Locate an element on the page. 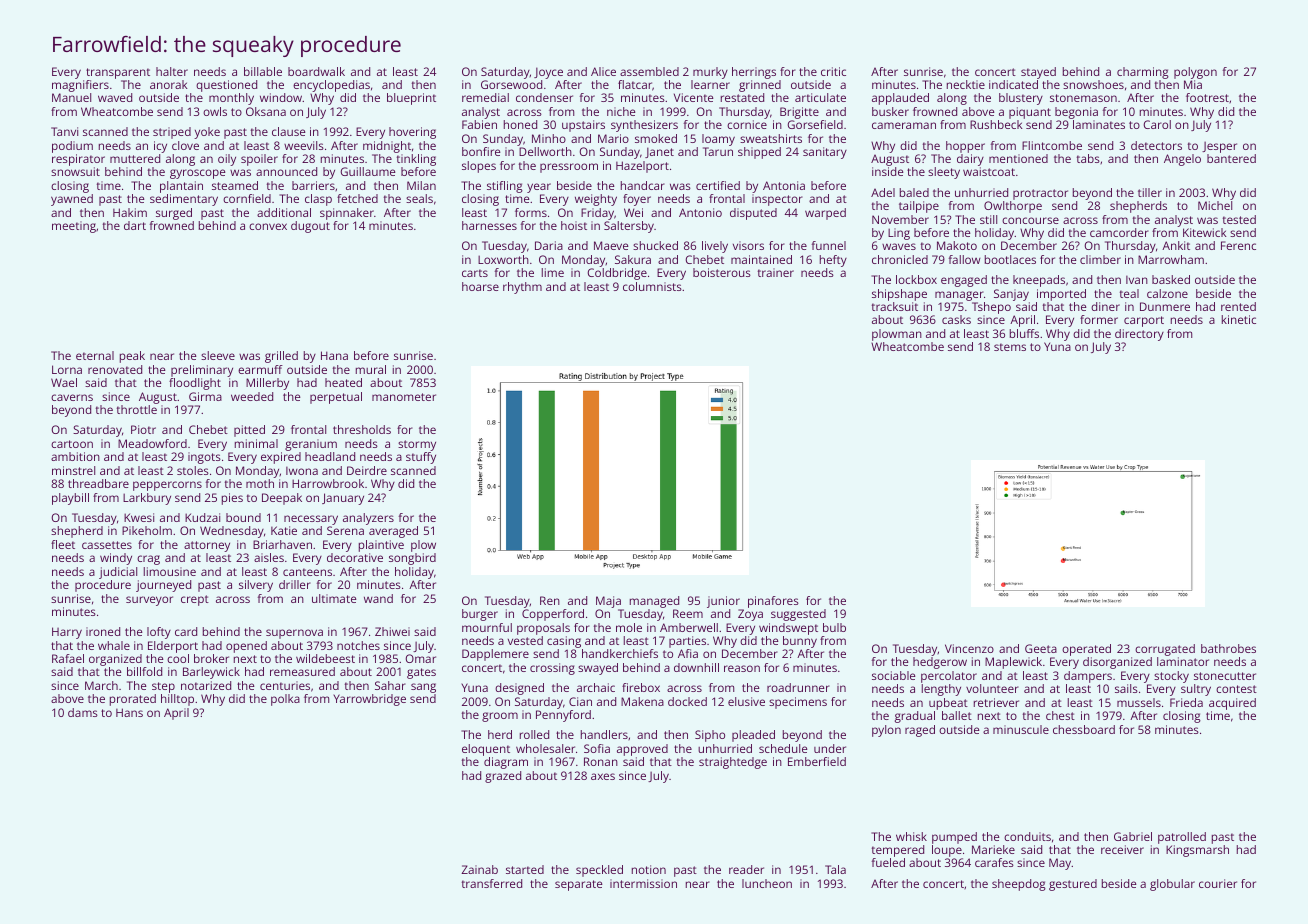 The width and height of the page is (1308, 924). teal is located at coordinates (1129, 293).
